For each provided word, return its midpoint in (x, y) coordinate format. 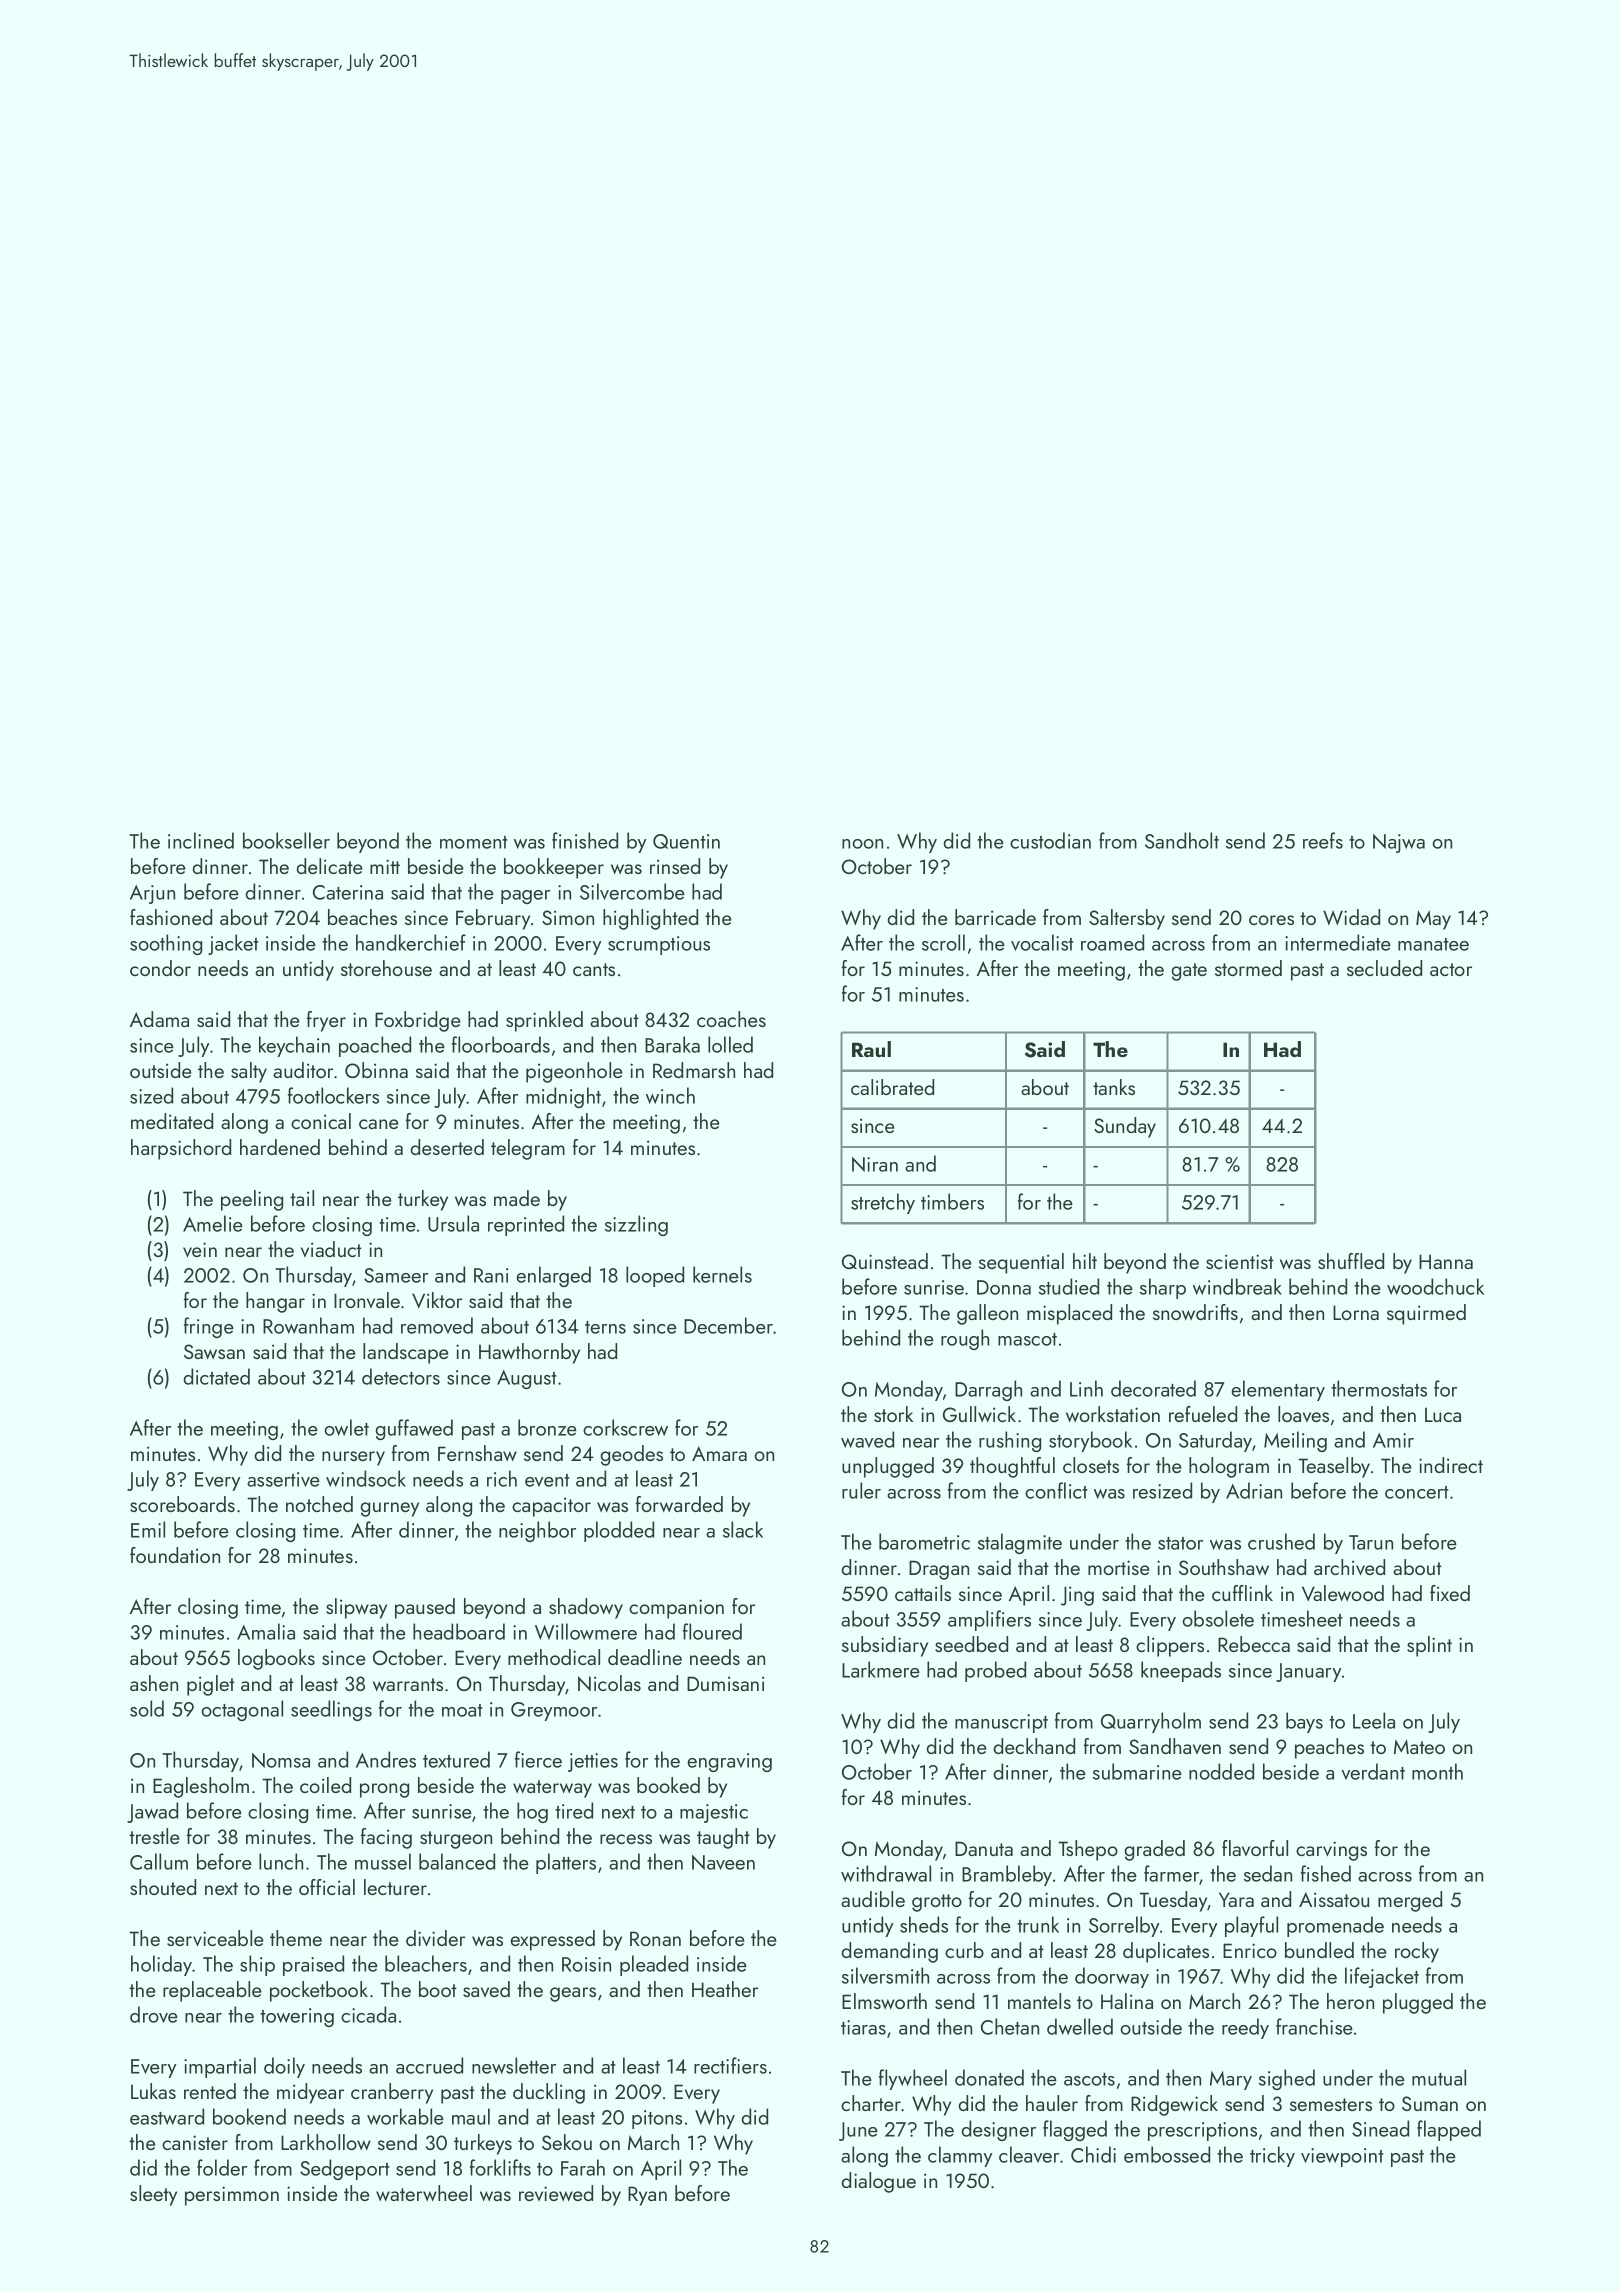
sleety (153, 2195)
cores (1271, 920)
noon (862, 844)
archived (1349, 1567)
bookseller (286, 840)
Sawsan (214, 1351)
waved (867, 1439)
